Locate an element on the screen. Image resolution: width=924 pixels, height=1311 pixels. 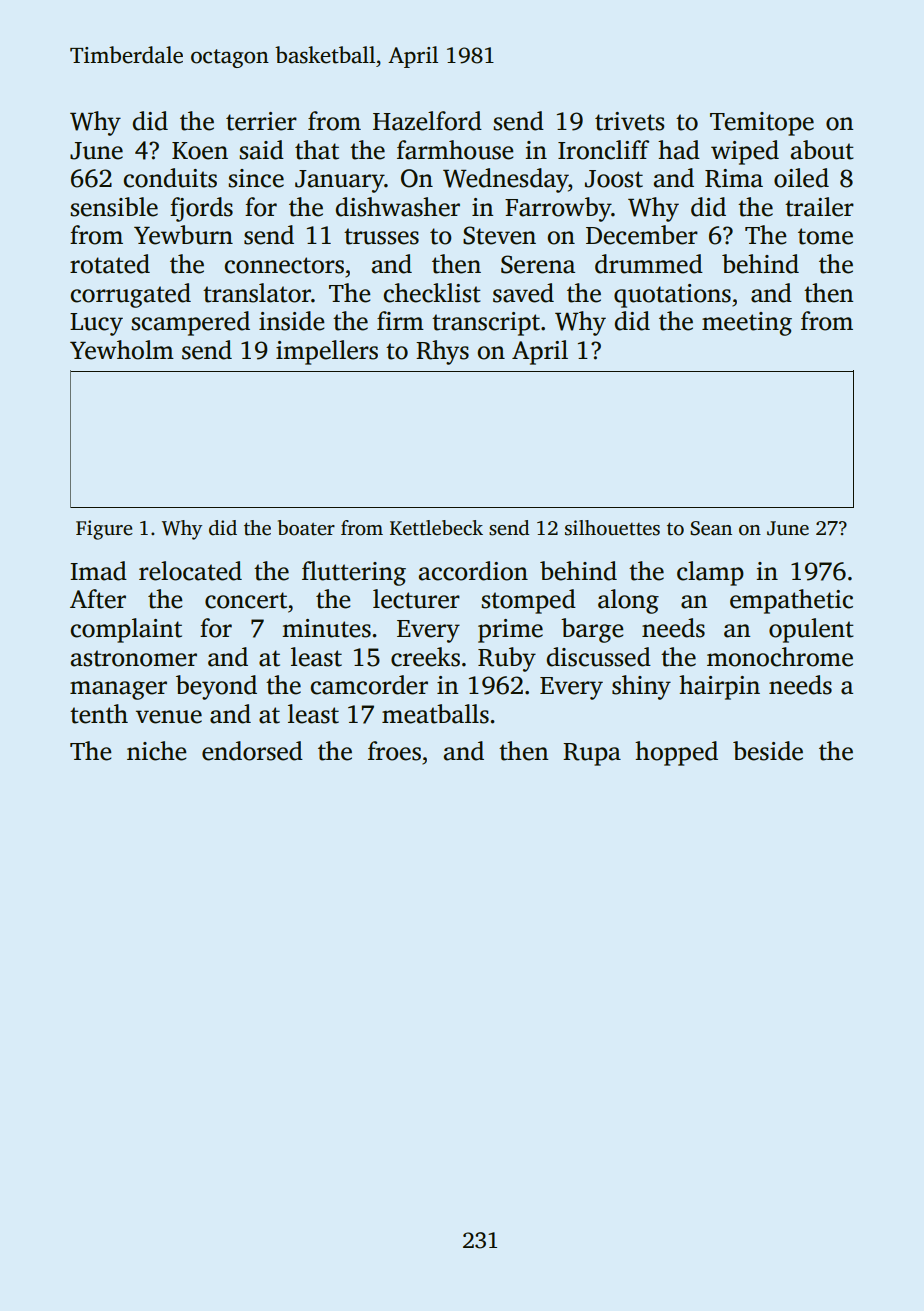
impellers is located at coordinates (327, 352).
